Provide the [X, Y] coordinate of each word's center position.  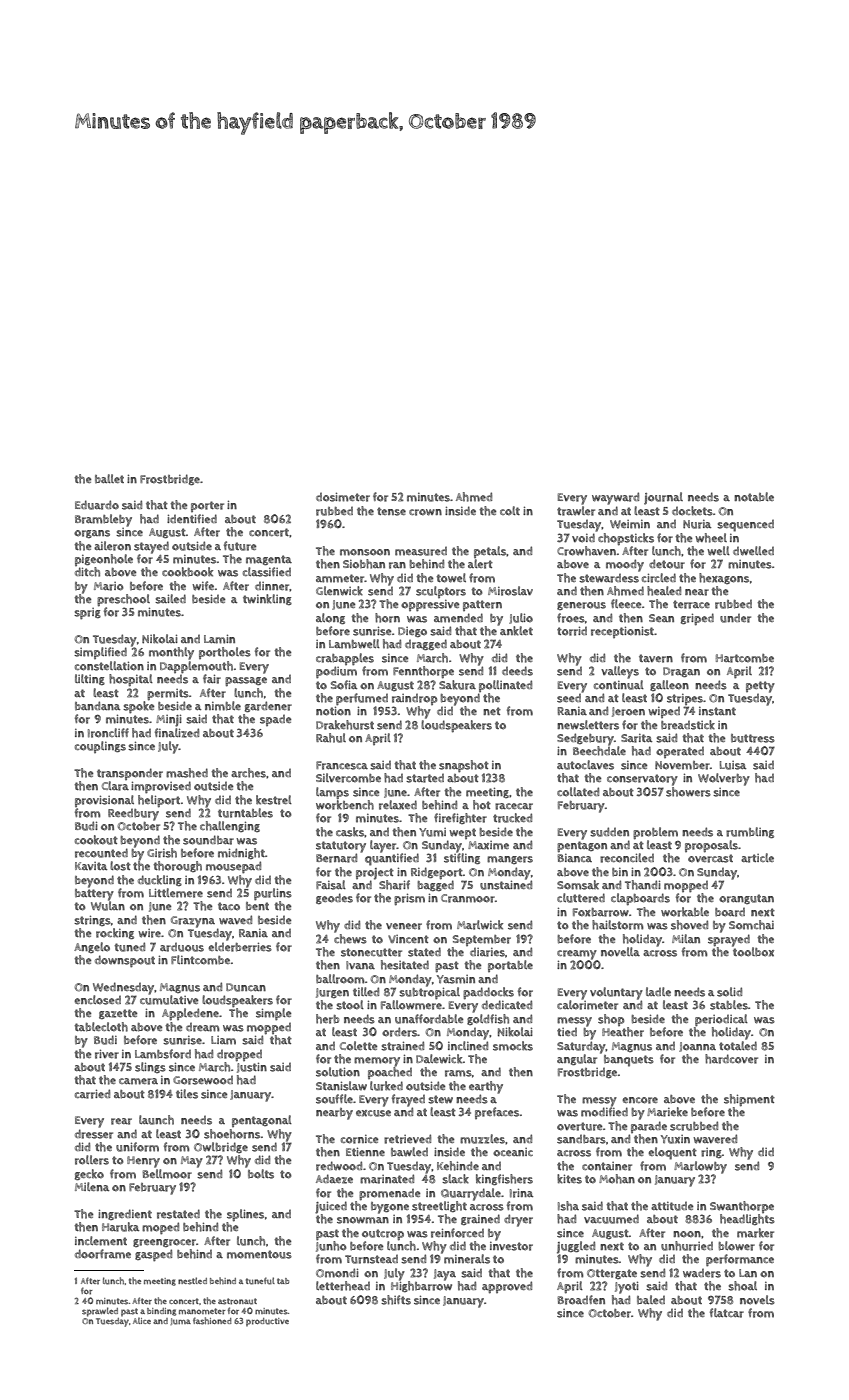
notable [754, 497]
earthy [486, 1087]
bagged [435, 885]
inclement [101, 1241]
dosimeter [343, 497]
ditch [87, 572]
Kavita [91, 866]
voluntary [616, 993]
